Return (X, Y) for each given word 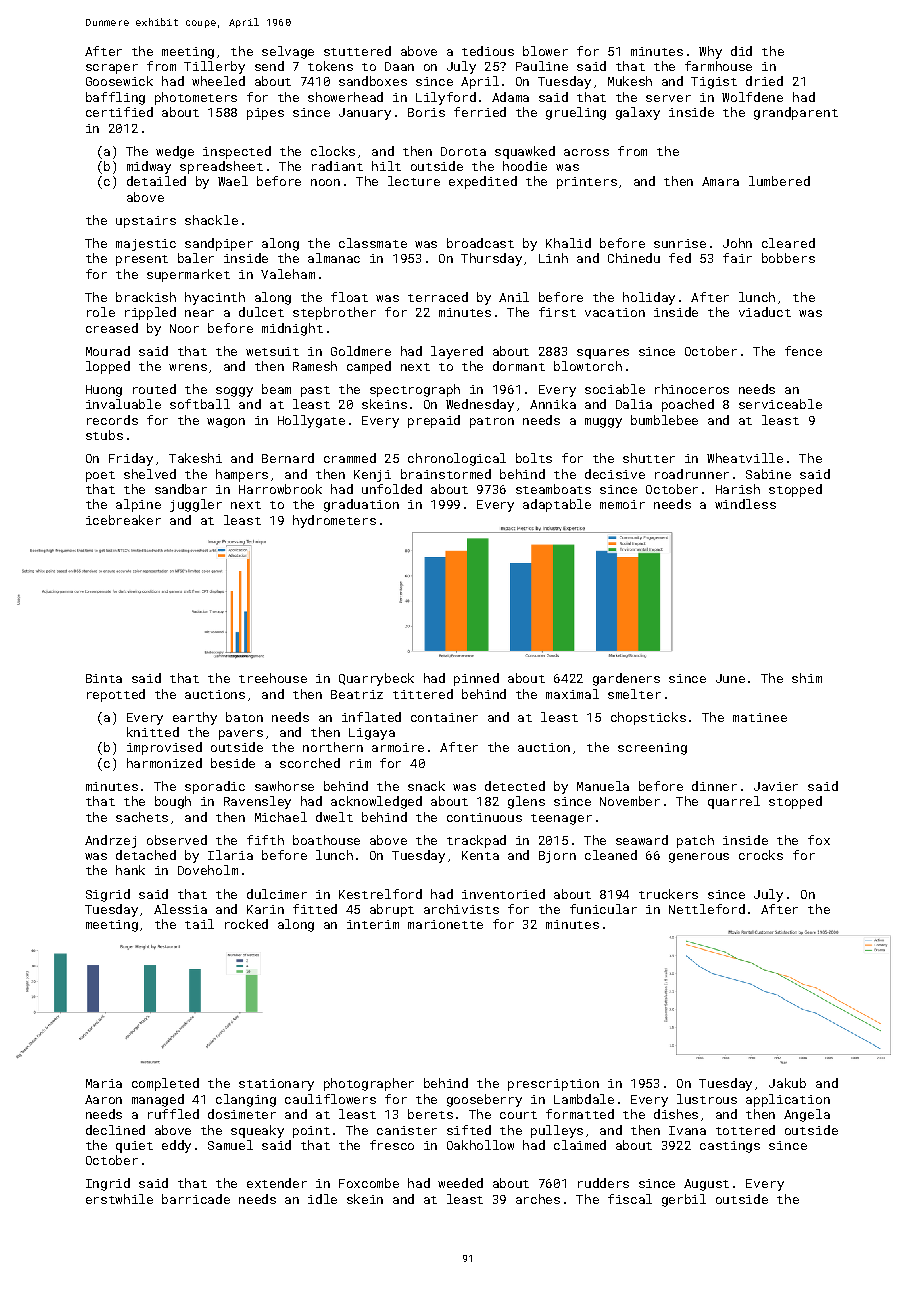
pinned (476, 679)
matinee (760, 717)
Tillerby (214, 67)
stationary (276, 1085)
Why (710, 52)
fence (803, 351)
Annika (553, 404)
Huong (104, 391)
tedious (488, 51)
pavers (241, 735)
